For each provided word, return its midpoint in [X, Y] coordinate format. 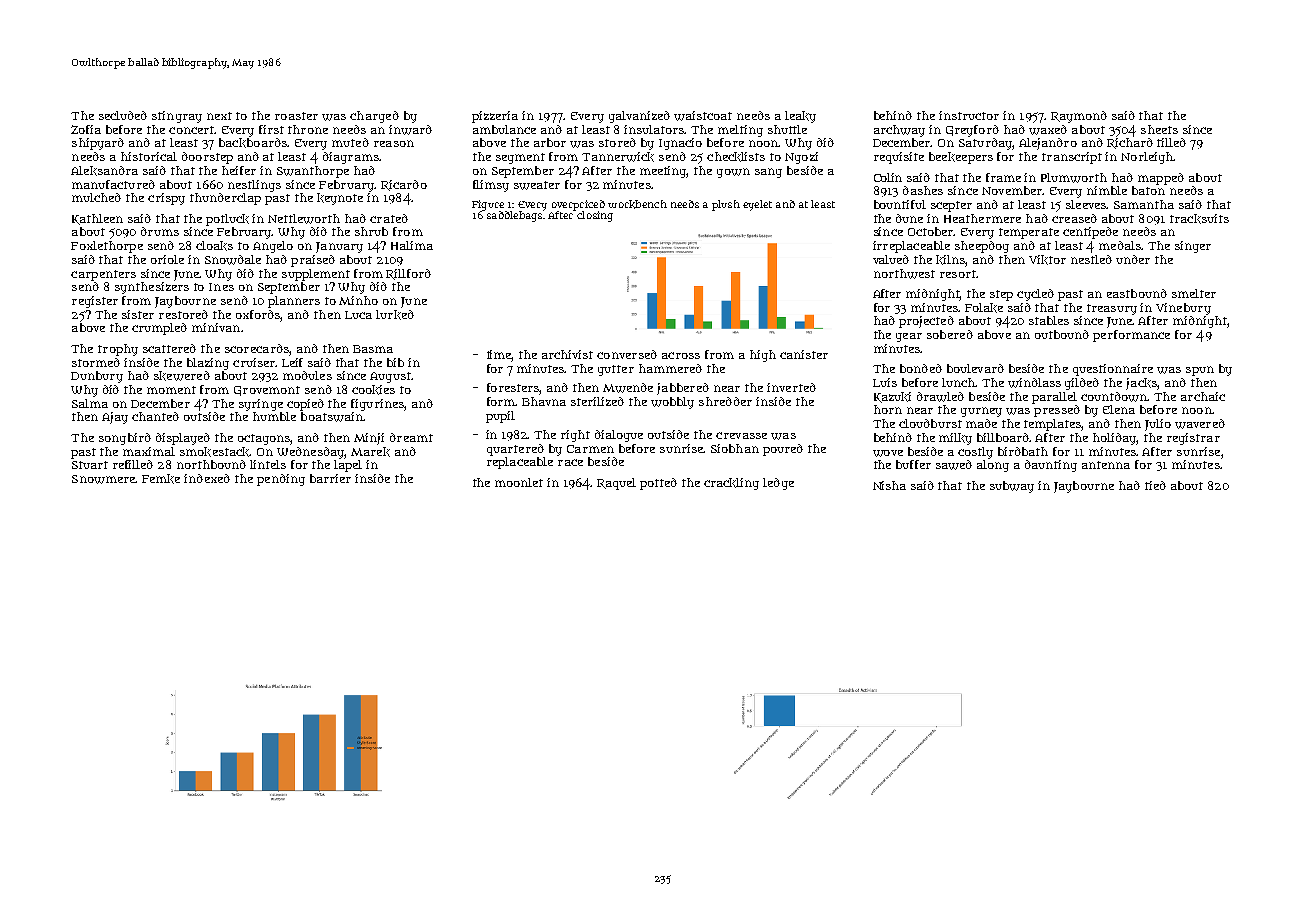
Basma [373, 349]
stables [1049, 320]
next [219, 116]
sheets [1159, 129]
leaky [800, 117]
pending [281, 480]
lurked [395, 315]
